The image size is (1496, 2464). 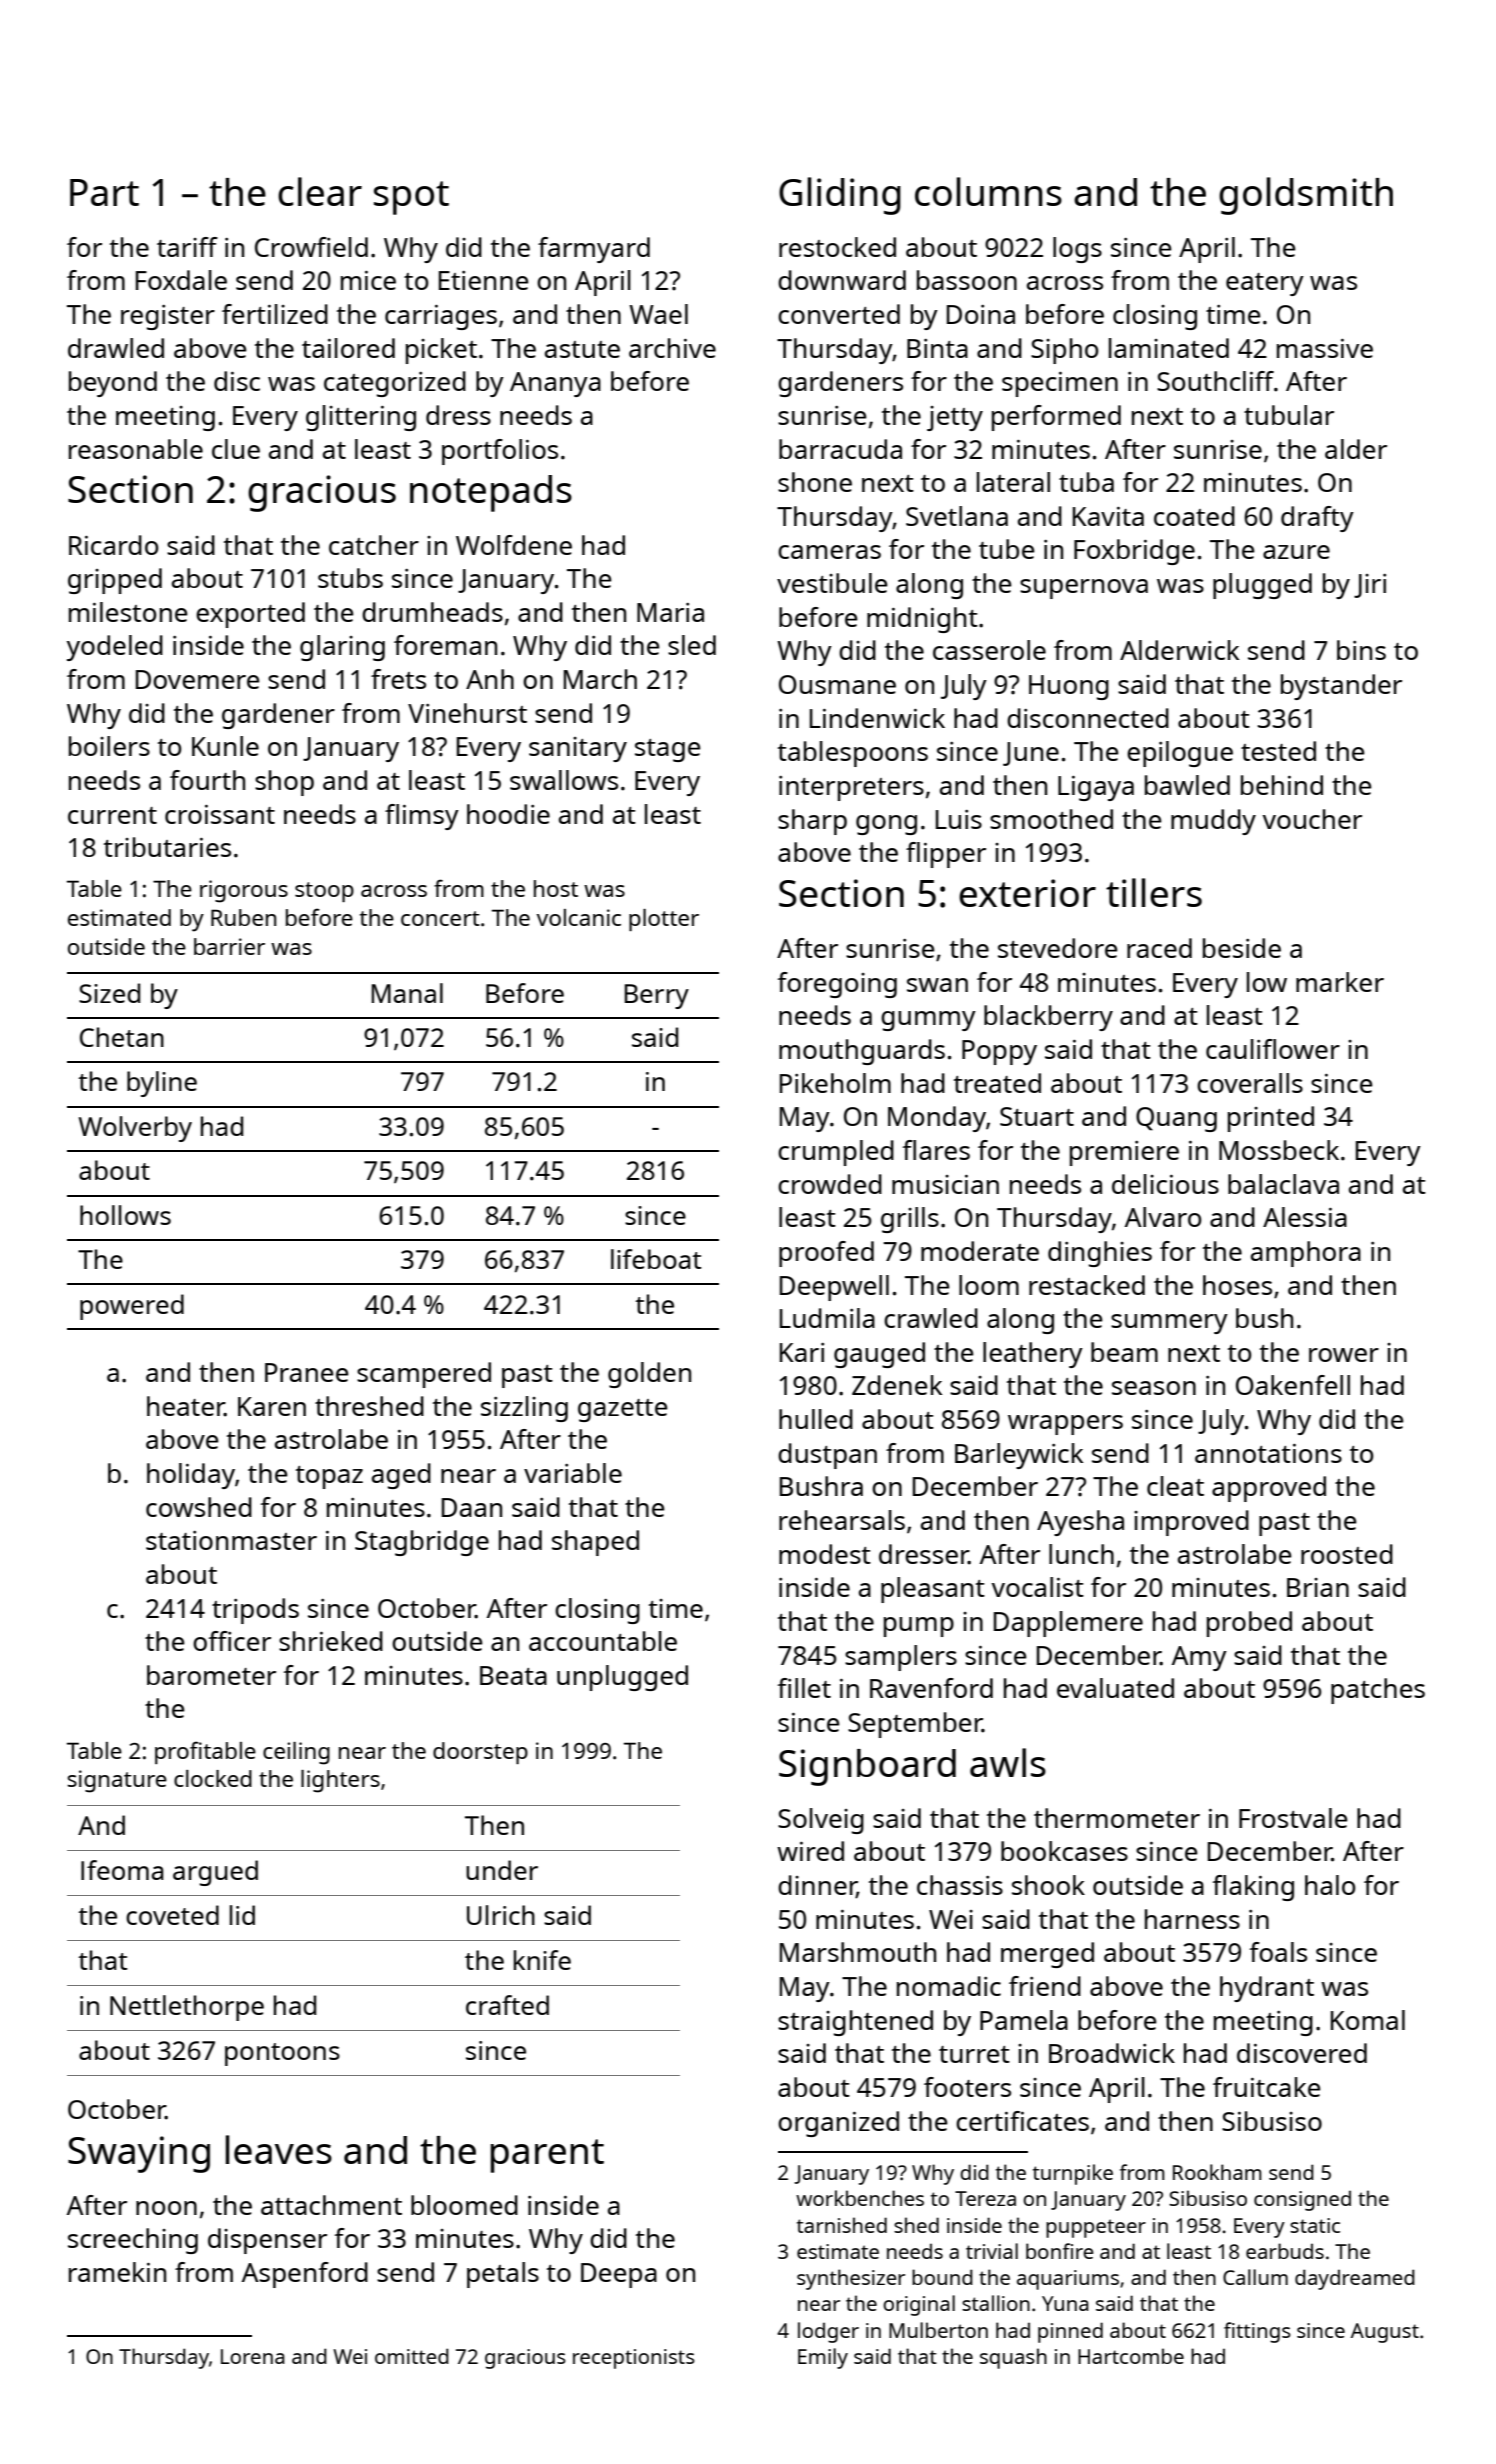 I want to click on Emily, so click(x=823, y=2358).
